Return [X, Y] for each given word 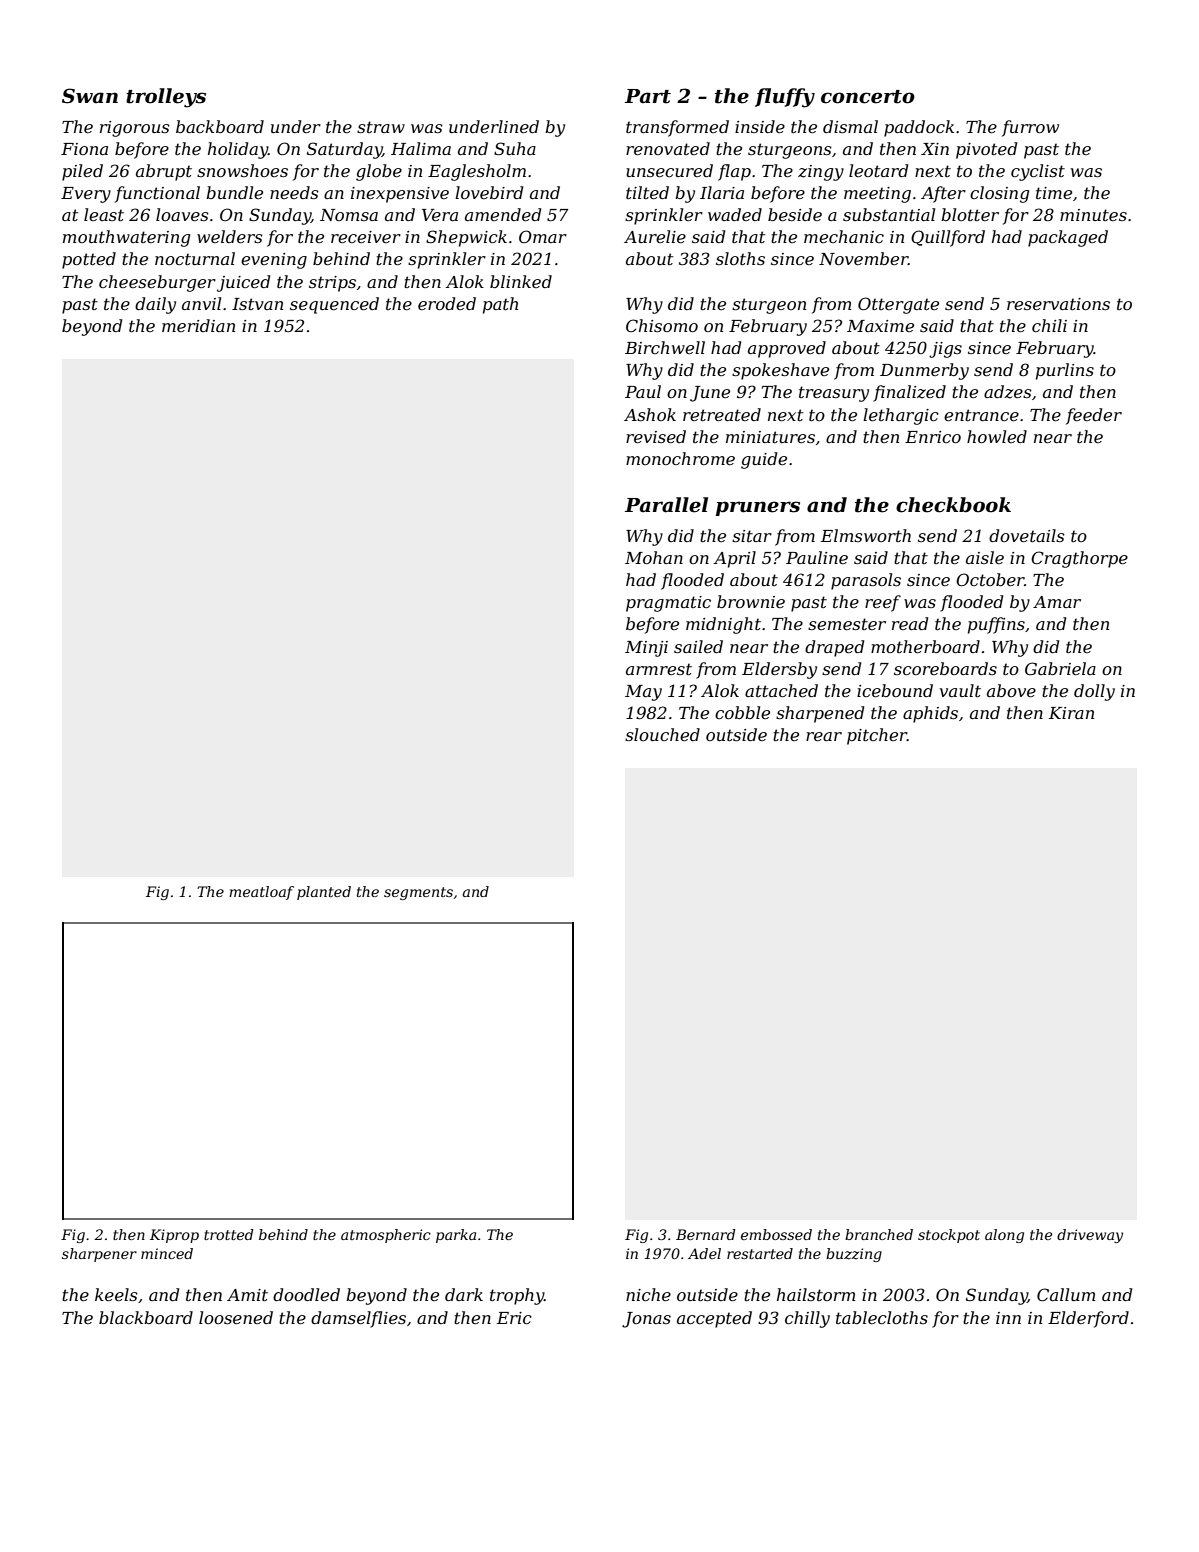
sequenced [334, 305]
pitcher [877, 736]
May [643, 693]
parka [456, 1236]
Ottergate [898, 305]
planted [324, 893]
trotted [228, 1234]
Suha [515, 148]
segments [418, 893]
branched [879, 1234]
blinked [521, 281]
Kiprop [174, 1236]
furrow [1030, 128]
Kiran [1071, 713]
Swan [90, 96]
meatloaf [261, 893]
